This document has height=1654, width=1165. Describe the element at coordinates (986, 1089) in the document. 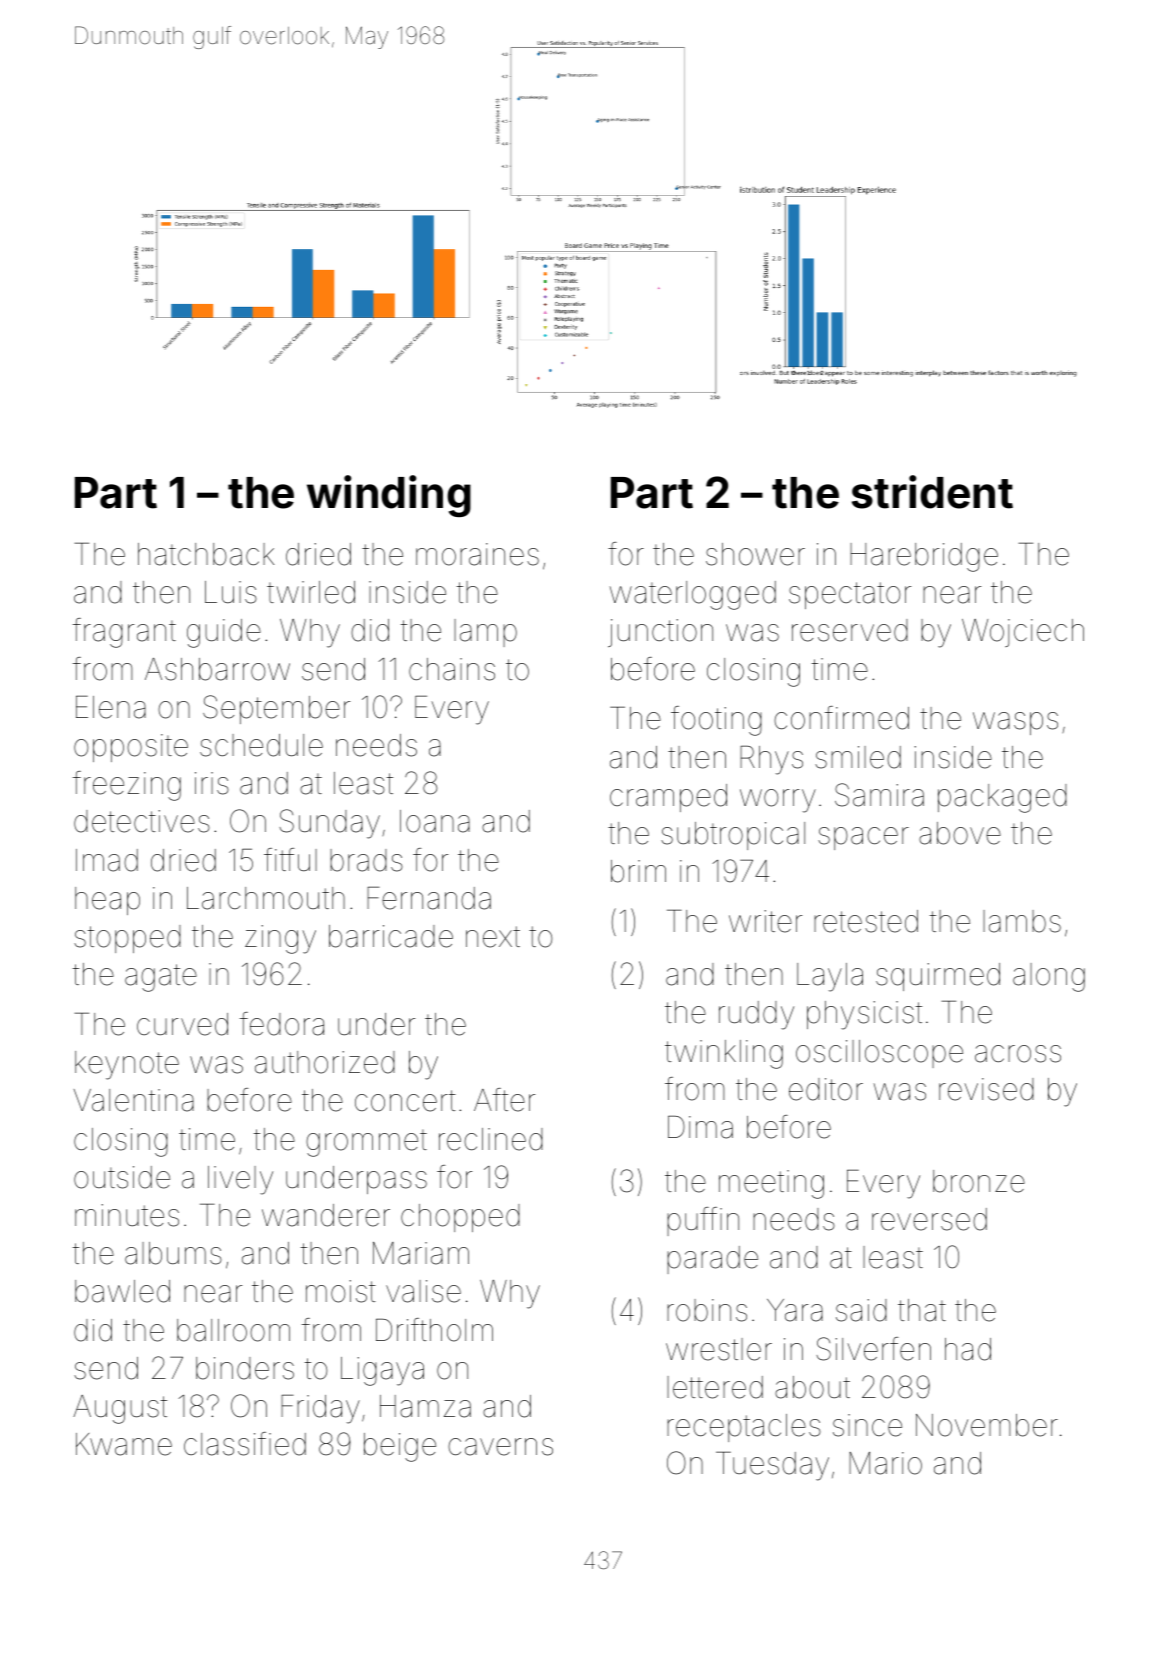

I see `revised` at that location.
